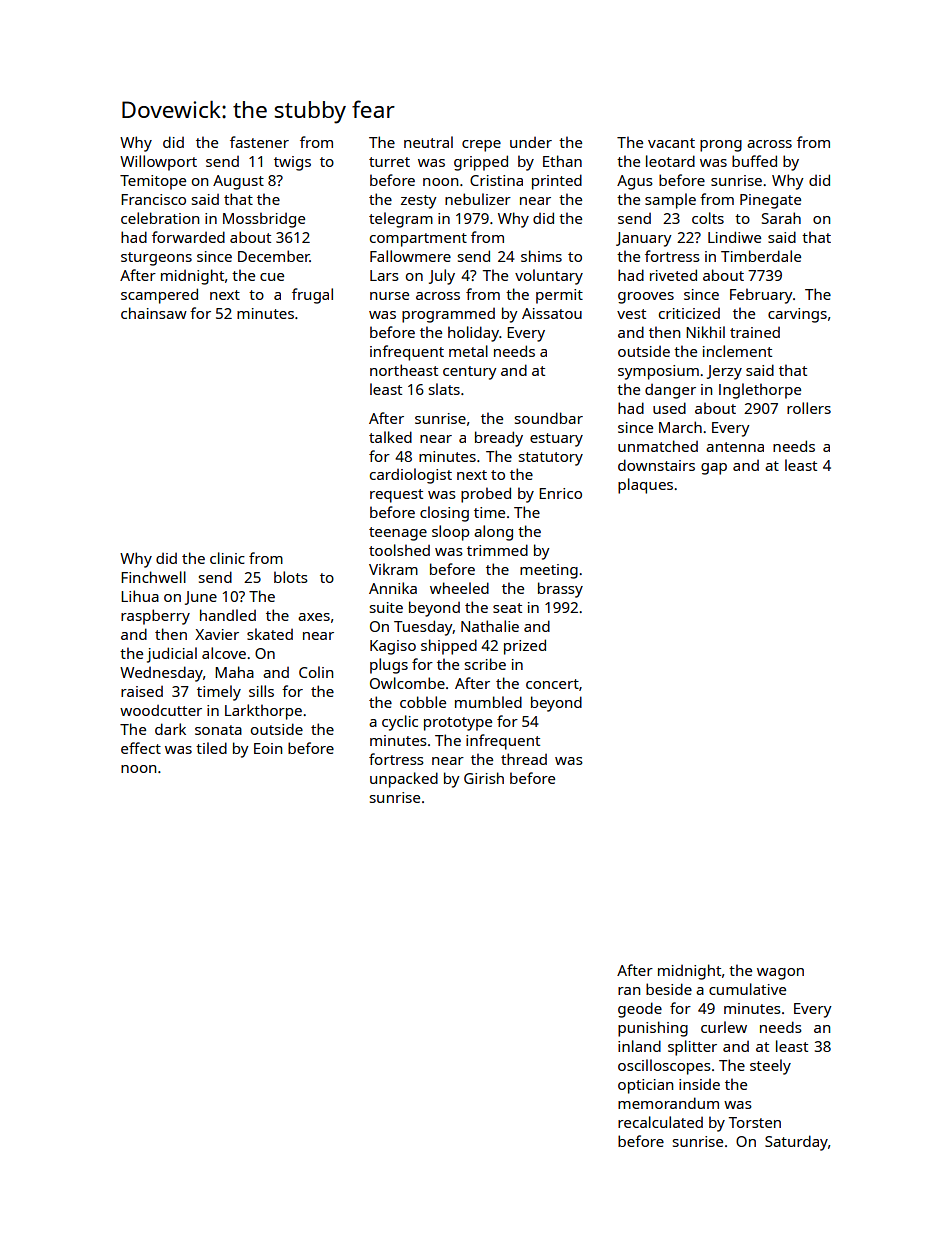  Describe the element at coordinates (268, 748) in the page. I see `Eoin` at that location.
